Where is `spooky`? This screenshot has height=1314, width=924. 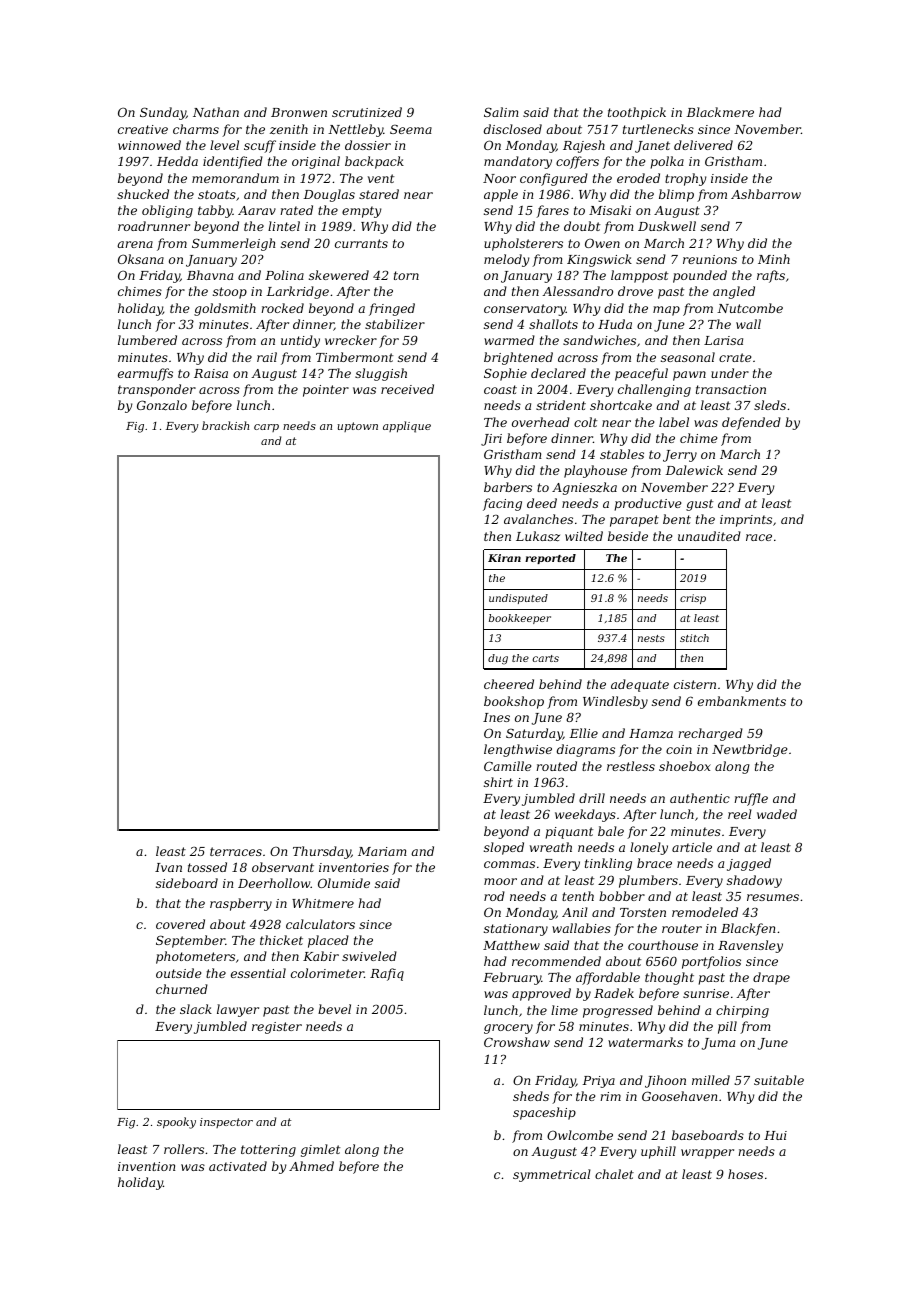 spooky is located at coordinates (176, 1123).
